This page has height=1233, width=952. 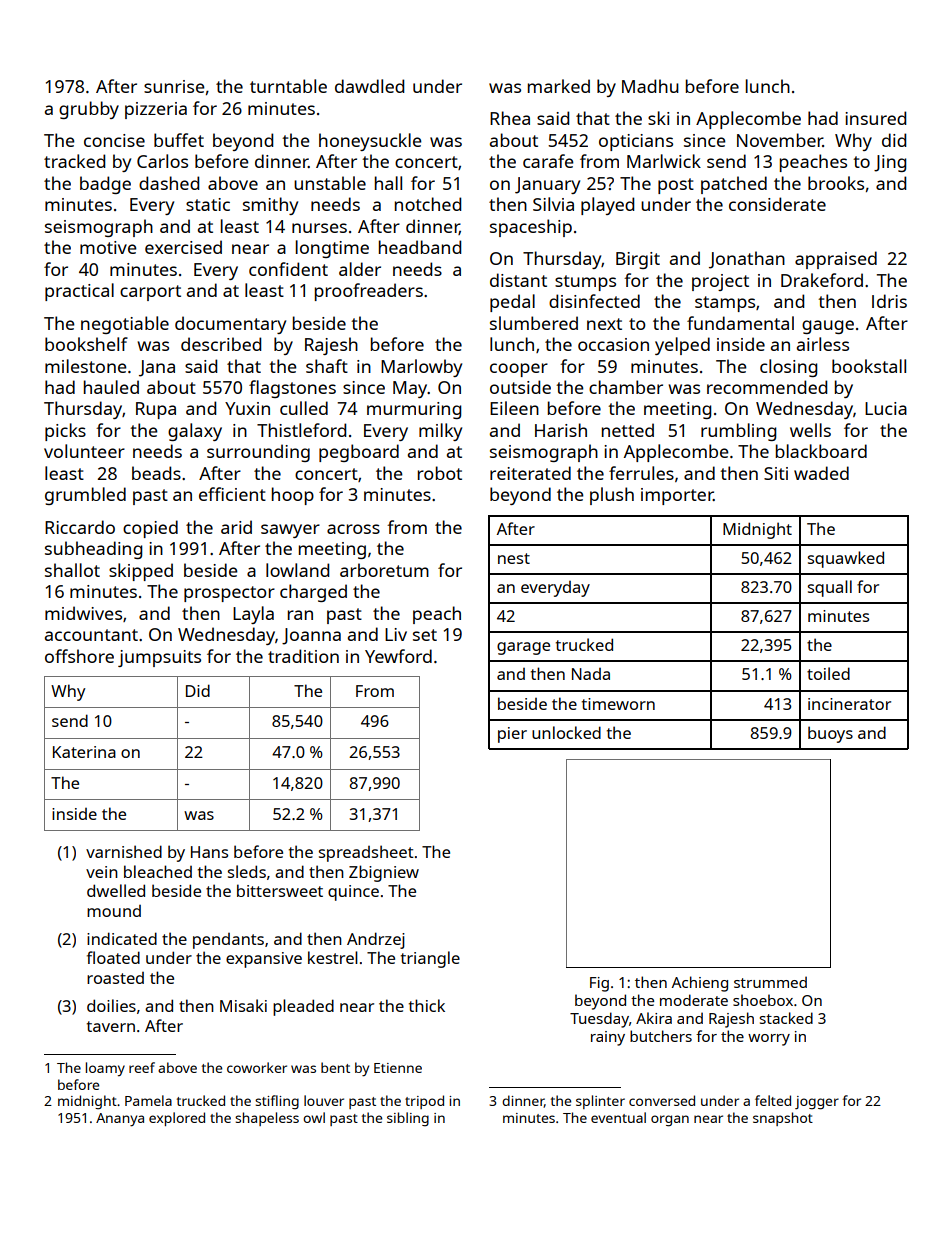 I want to click on tracked, so click(x=74, y=161).
